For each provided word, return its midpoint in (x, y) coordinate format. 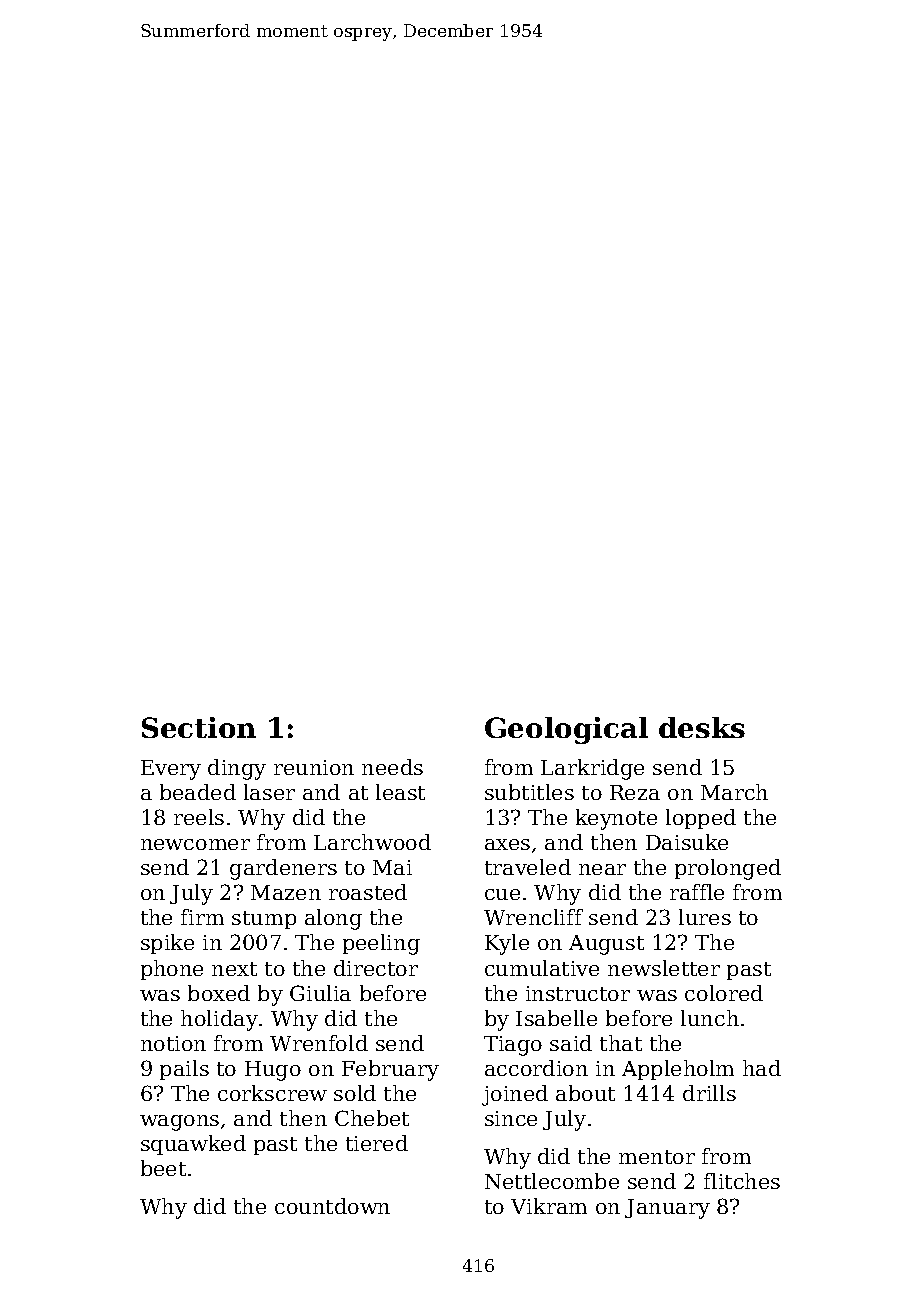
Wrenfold (319, 1043)
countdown (332, 1206)
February (390, 1070)
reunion (314, 767)
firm (202, 917)
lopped (701, 819)
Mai (392, 867)
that (621, 1043)
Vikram (549, 1206)
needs (392, 767)
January (667, 1209)
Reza (635, 792)
